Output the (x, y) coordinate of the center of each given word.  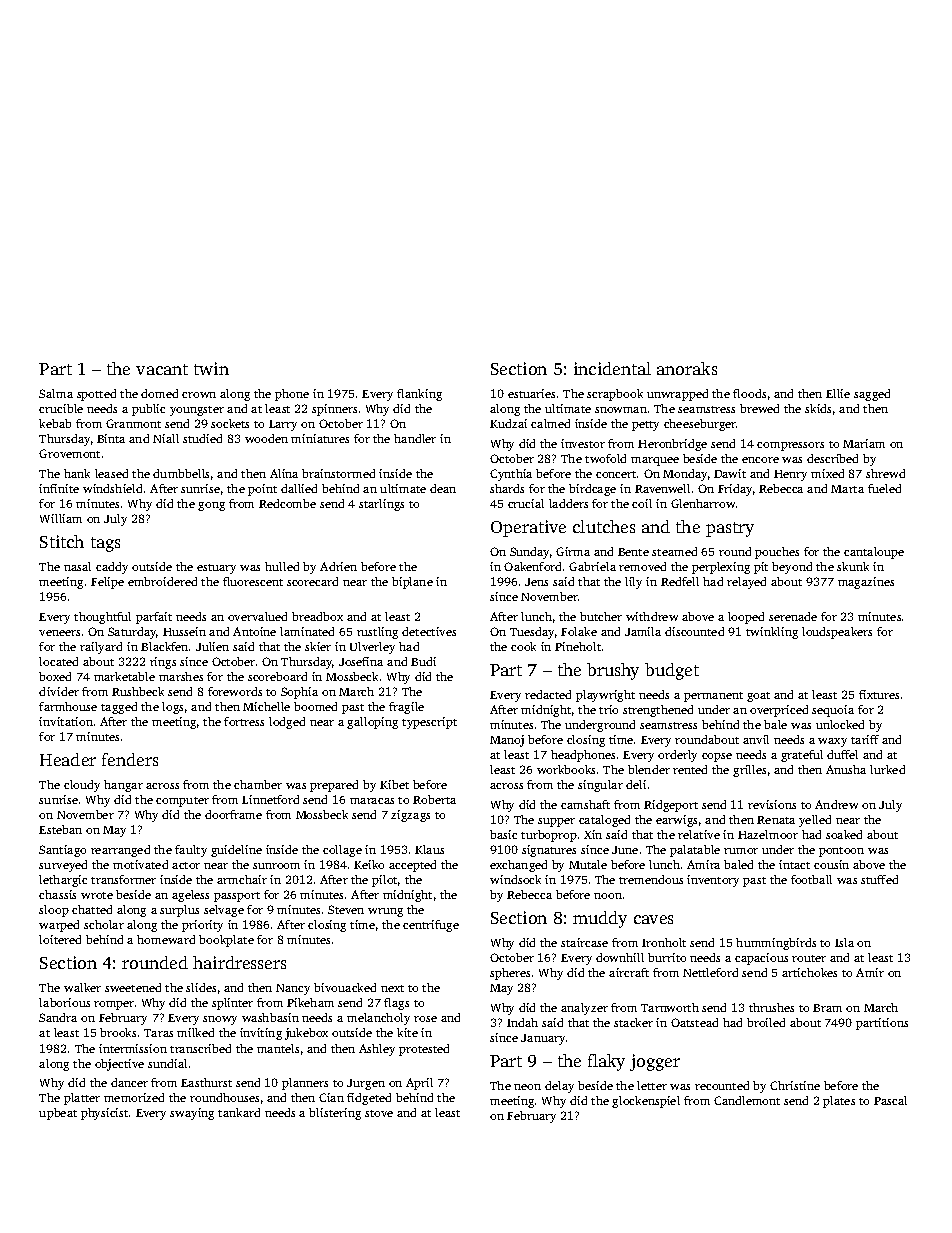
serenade (793, 616)
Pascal (890, 1100)
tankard (239, 1112)
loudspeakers (837, 633)
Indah (522, 1022)
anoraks (687, 368)
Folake (579, 631)
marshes (181, 676)
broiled (766, 1022)
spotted (96, 395)
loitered (60, 939)
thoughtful (102, 618)
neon (527, 1087)
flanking (419, 395)
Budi (423, 661)
